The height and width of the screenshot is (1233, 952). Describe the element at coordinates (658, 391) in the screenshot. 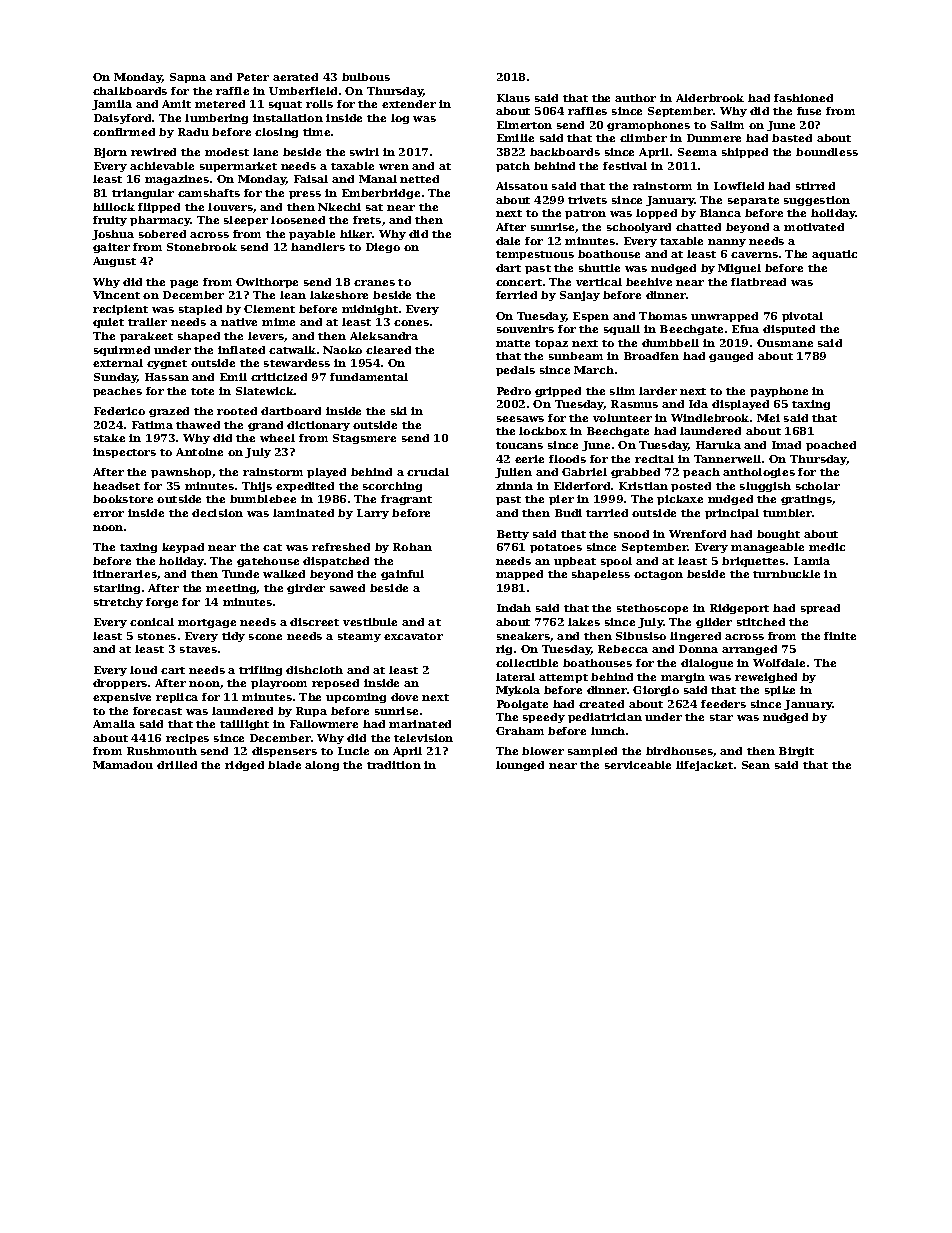

I see `larder` at that location.
